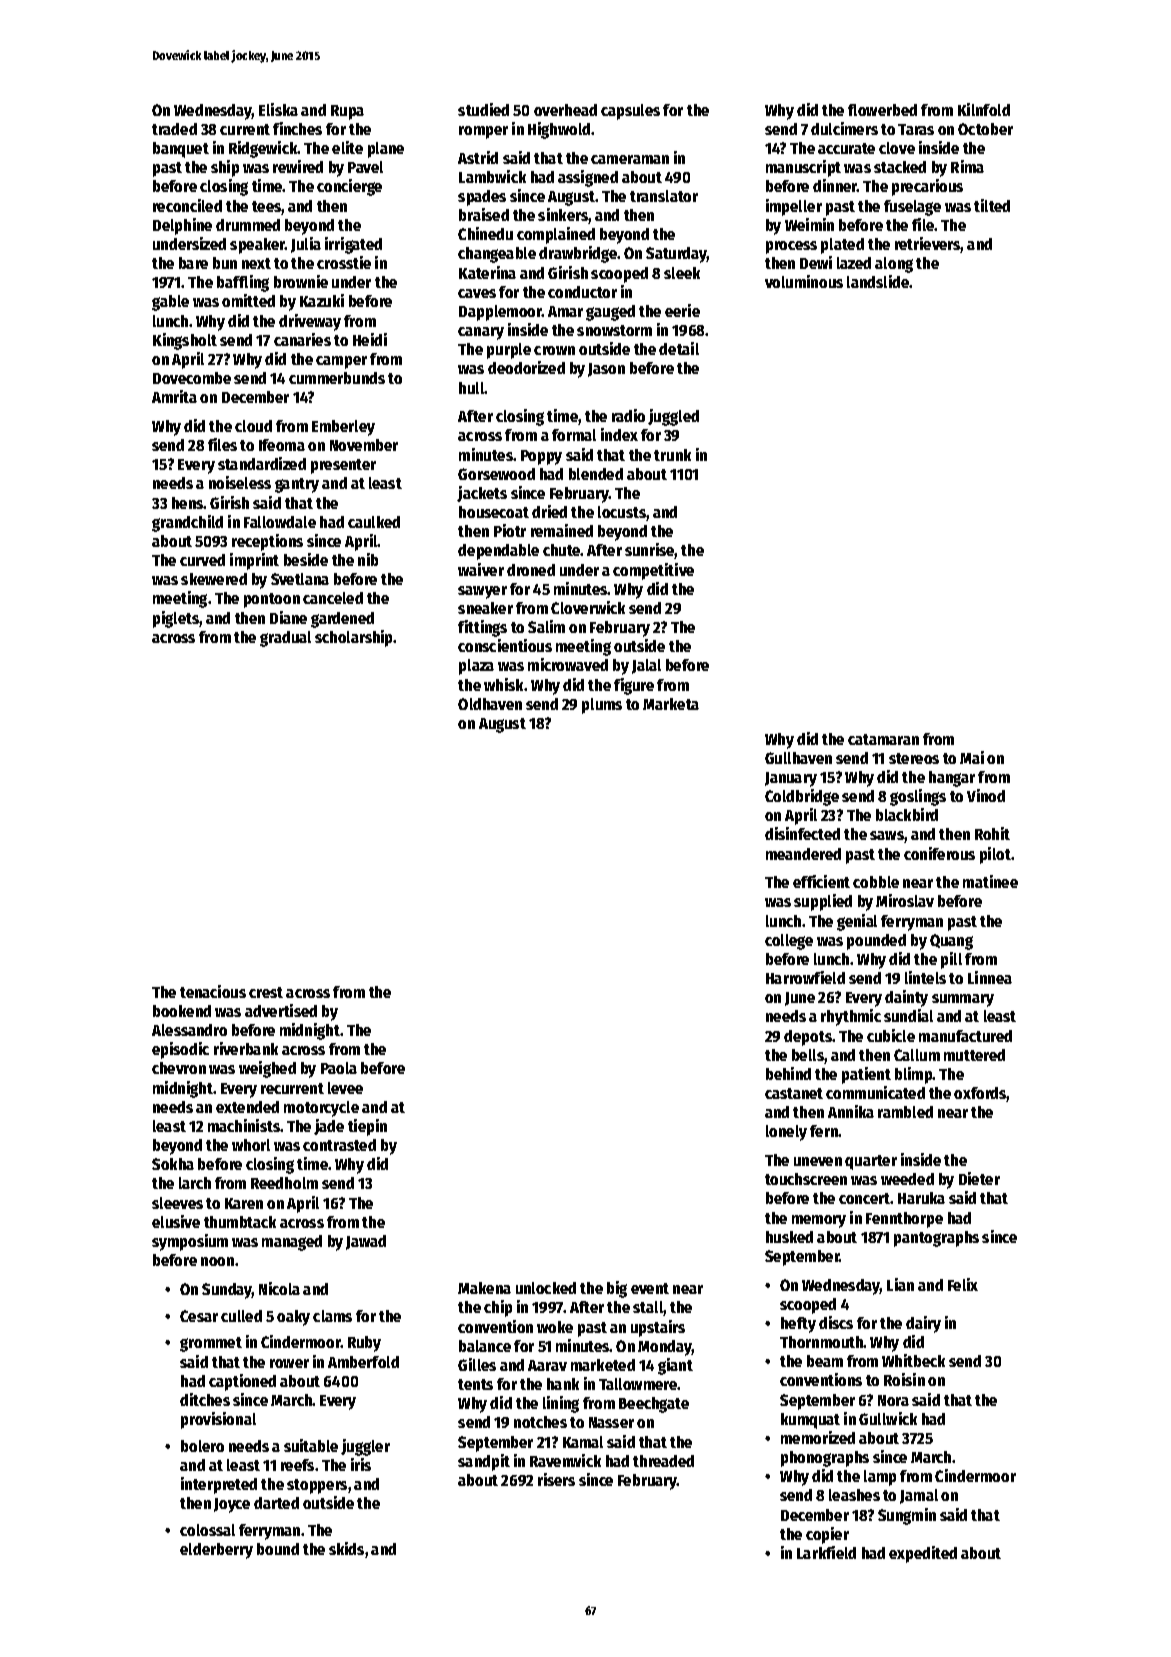 This document has height=1657, width=1171. I want to click on tiepin, so click(367, 1127).
